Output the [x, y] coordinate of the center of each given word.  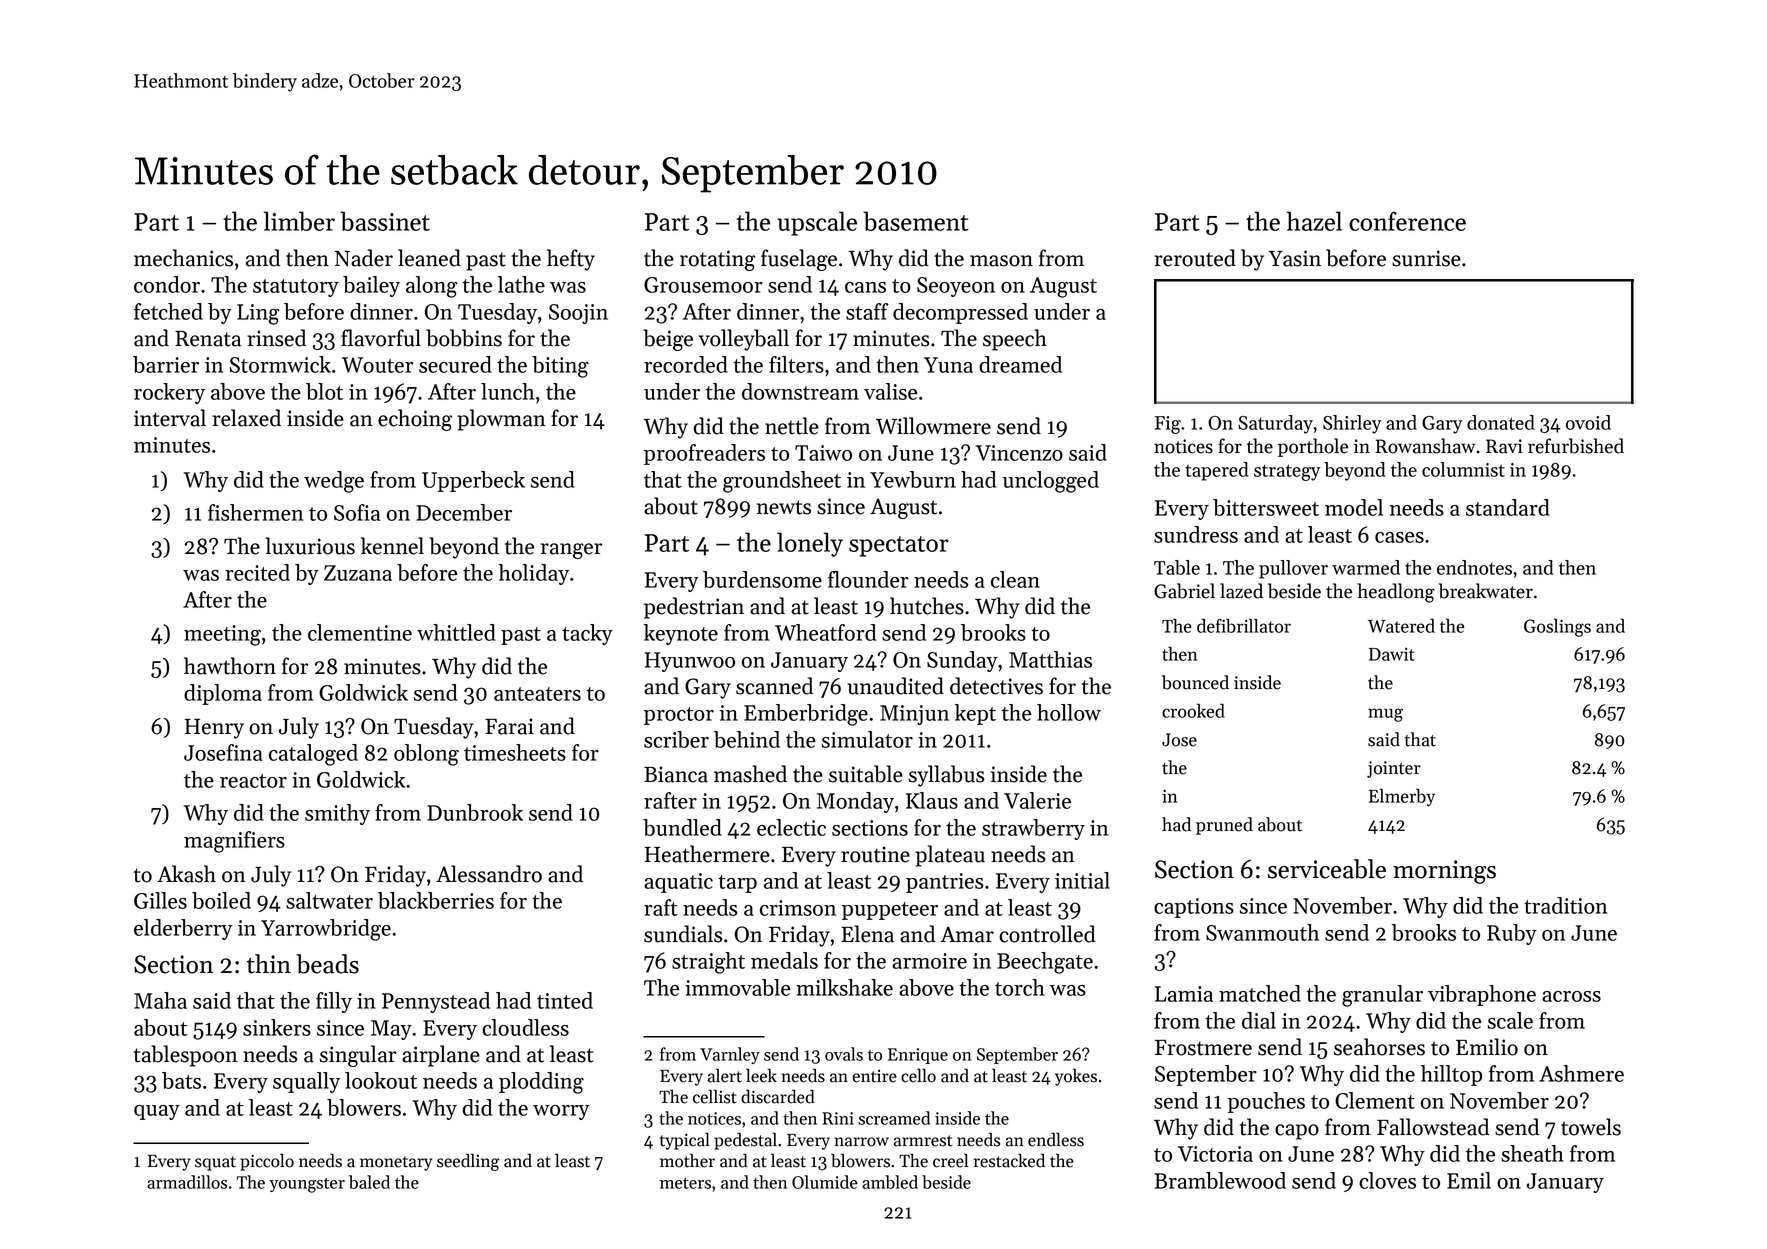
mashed [750, 774]
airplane [441, 1056]
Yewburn [913, 479]
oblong [426, 755]
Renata [208, 339]
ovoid [1588, 422]
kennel [392, 546]
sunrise [1426, 258]
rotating [717, 260]
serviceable [1327, 869]
